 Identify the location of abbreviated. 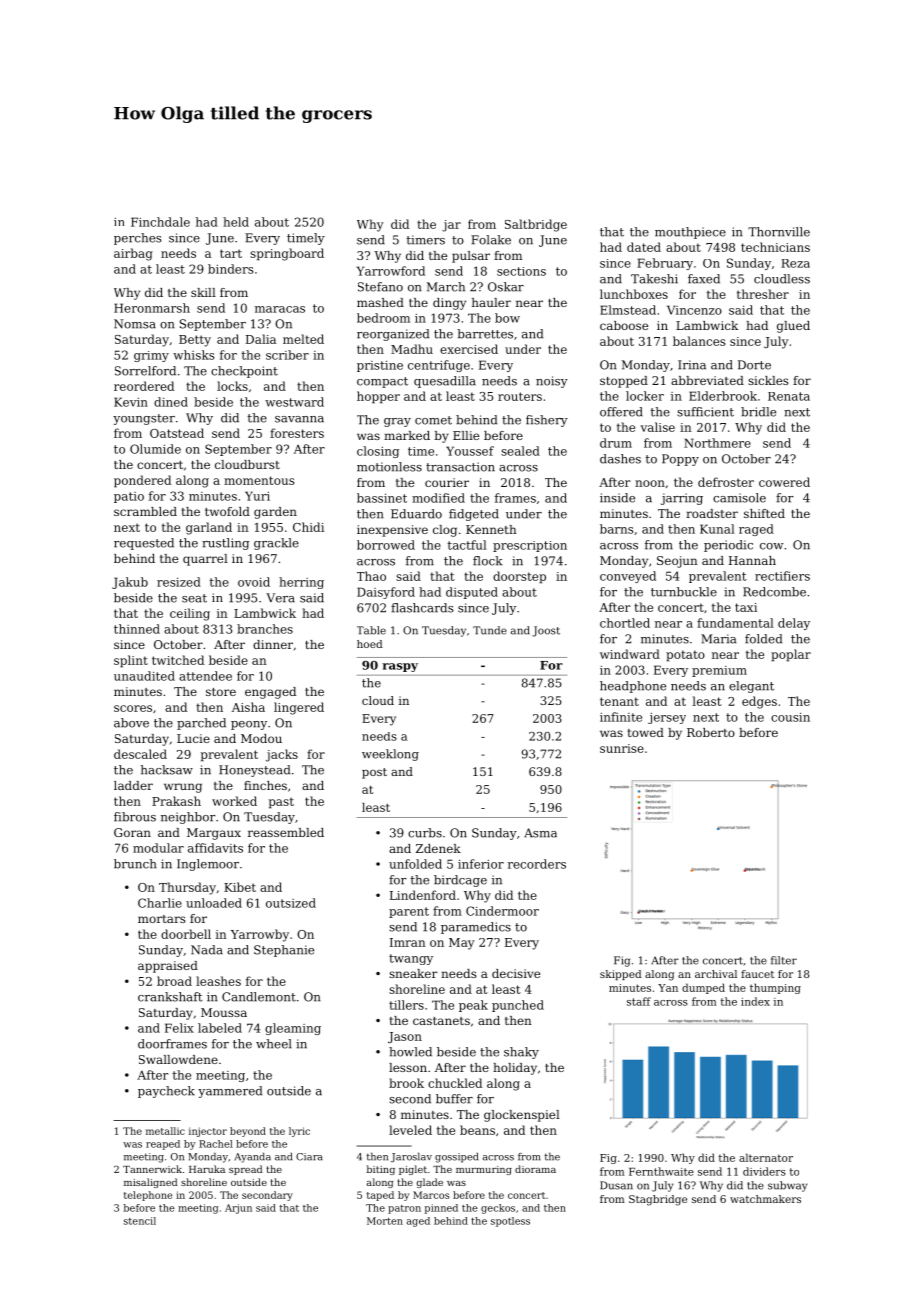
(707, 380).
